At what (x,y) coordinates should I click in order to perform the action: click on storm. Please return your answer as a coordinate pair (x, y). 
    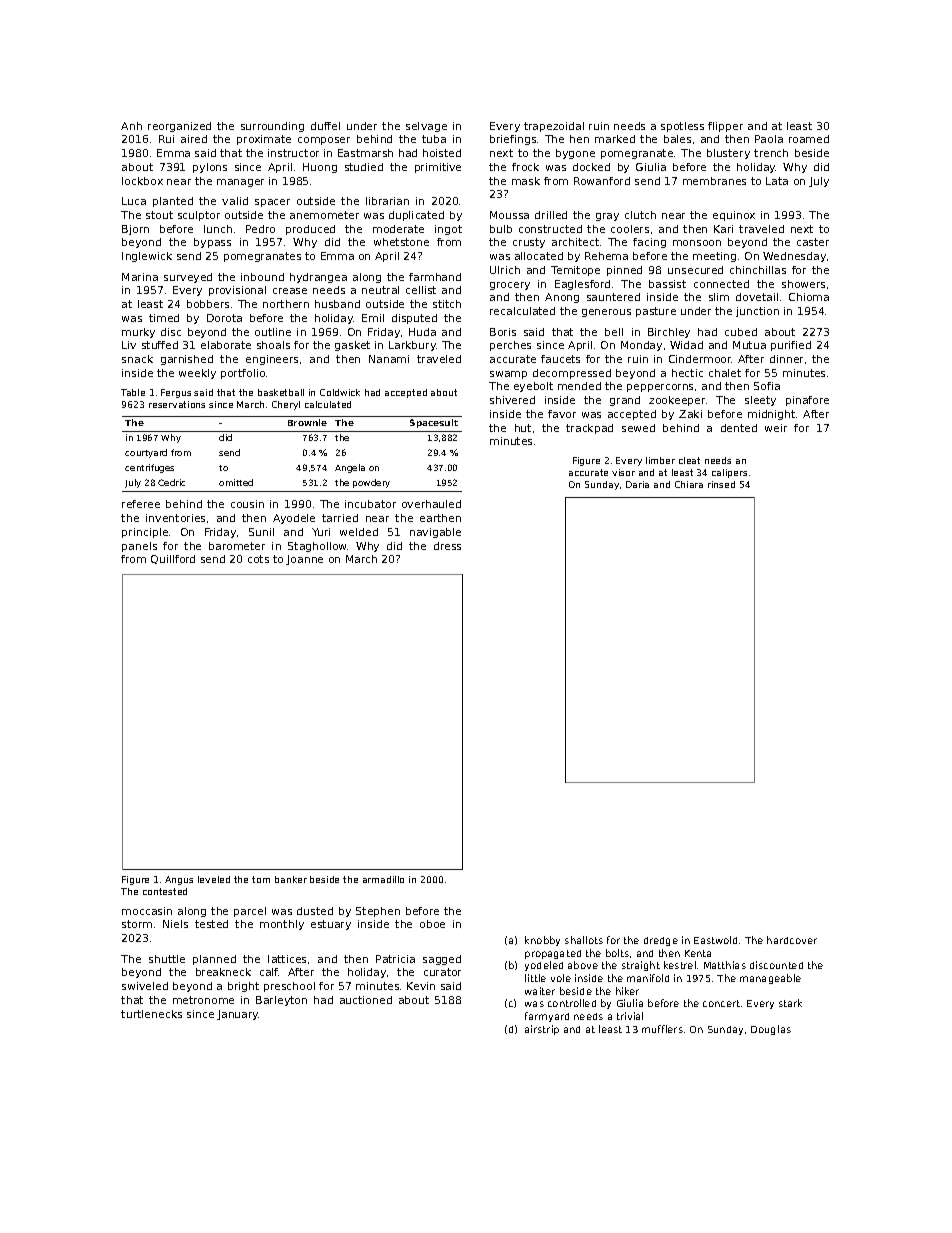
    Looking at the image, I should click on (137, 924).
